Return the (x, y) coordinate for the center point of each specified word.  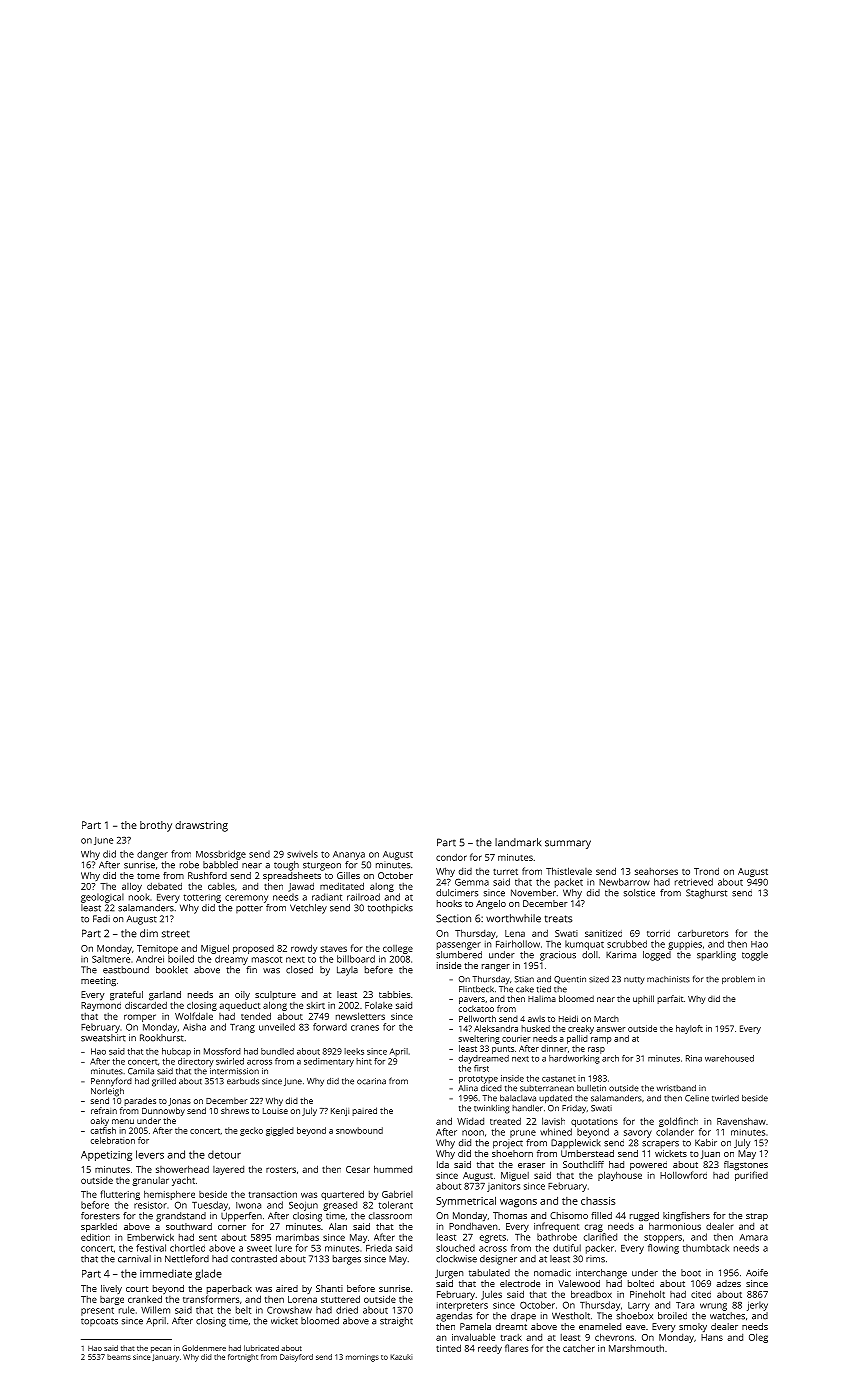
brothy (156, 826)
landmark (518, 842)
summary (568, 844)
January (165, 1358)
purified (751, 1176)
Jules (491, 1295)
